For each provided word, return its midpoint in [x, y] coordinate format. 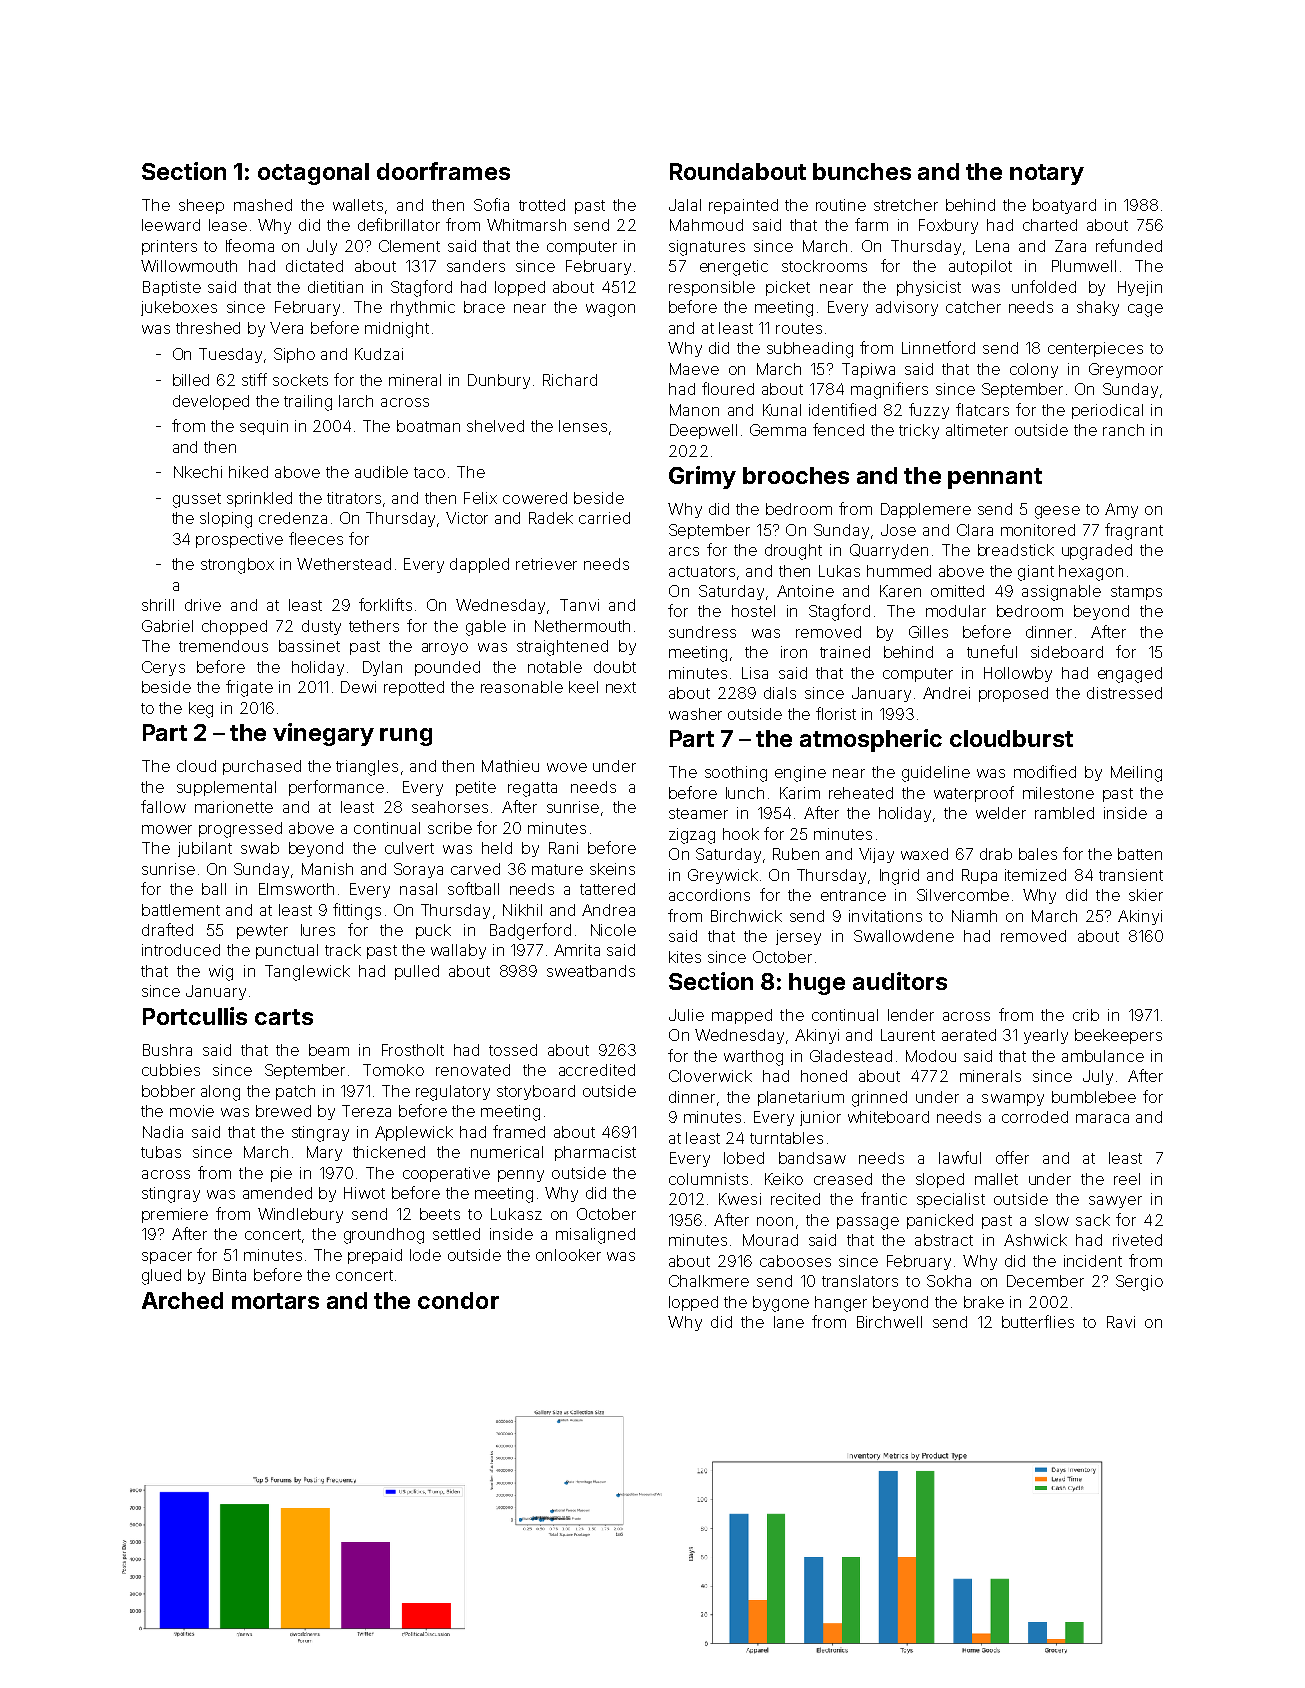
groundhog [384, 1236]
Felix [480, 498]
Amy [1121, 510]
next [621, 687]
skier [1146, 895]
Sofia [491, 204]
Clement [409, 246]
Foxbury [948, 226]
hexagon [1091, 573]
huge [817, 984]
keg [201, 710]
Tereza [366, 1111]
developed [211, 402]
